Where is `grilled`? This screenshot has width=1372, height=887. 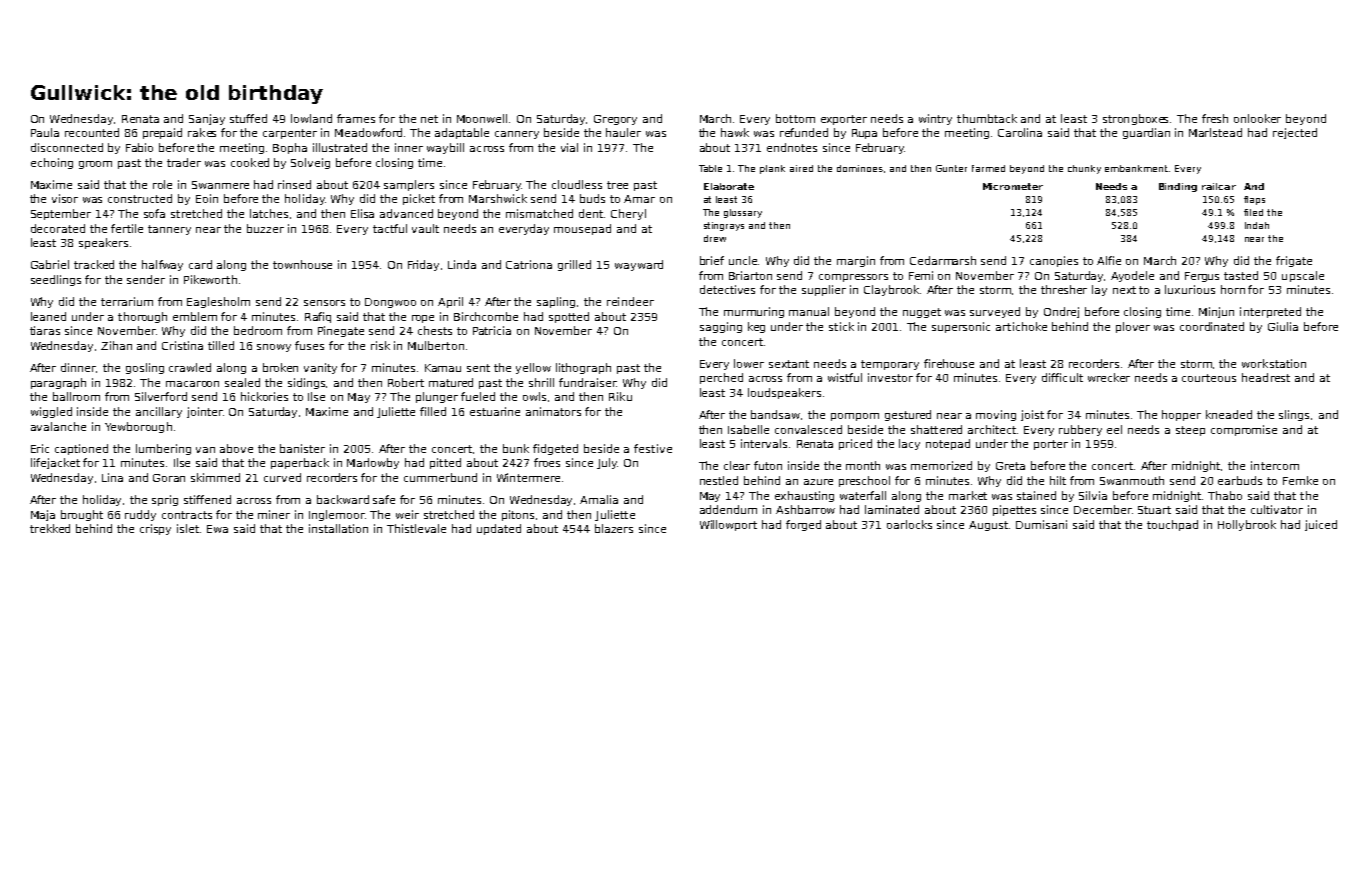 grilled is located at coordinates (574, 265).
